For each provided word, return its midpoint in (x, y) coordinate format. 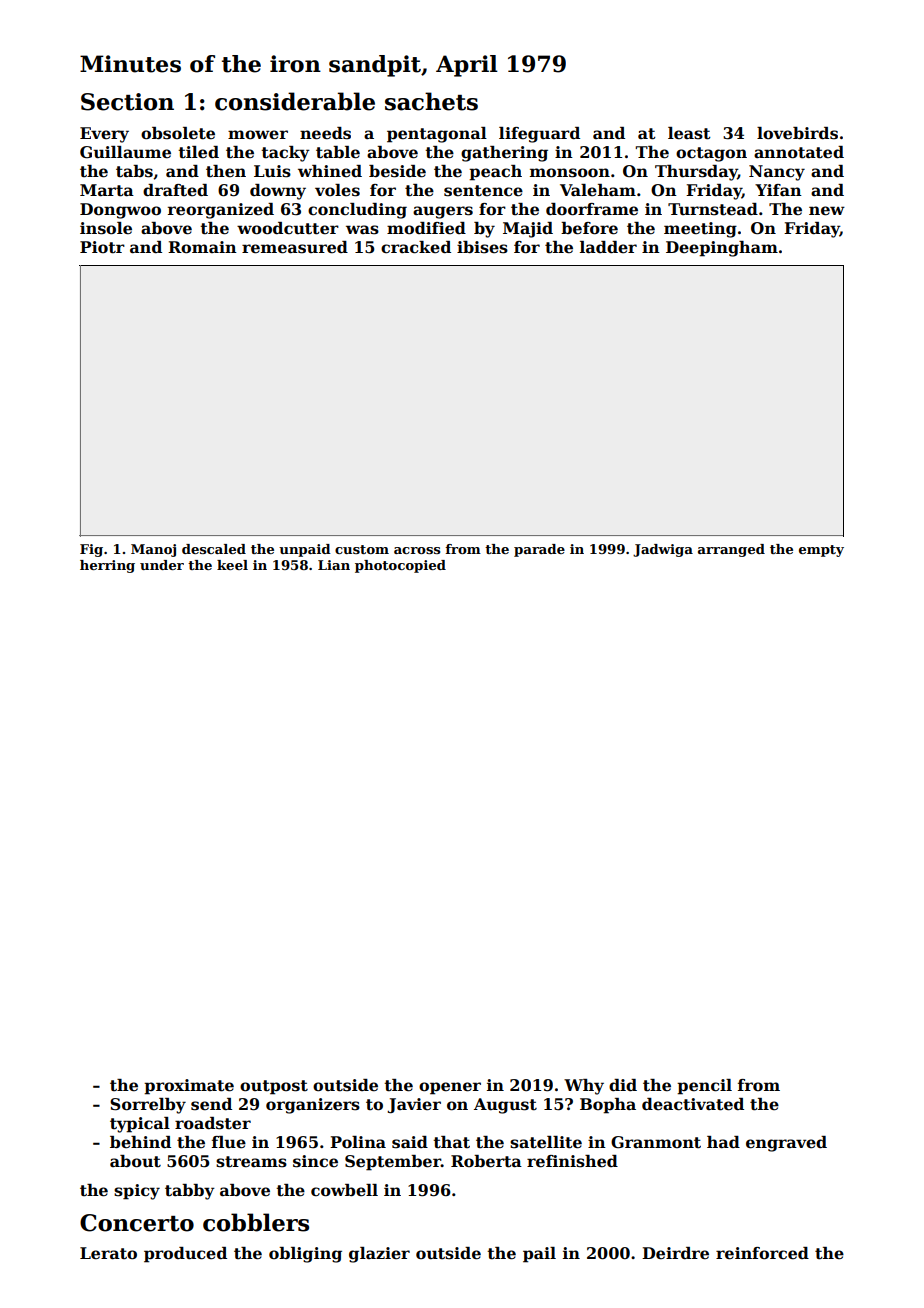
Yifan (778, 190)
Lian (334, 565)
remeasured (295, 247)
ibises (482, 247)
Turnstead (713, 209)
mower (258, 135)
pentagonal (437, 135)
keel (232, 565)
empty (821, 551)
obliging (305, 1255)
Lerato (108, 1253)
